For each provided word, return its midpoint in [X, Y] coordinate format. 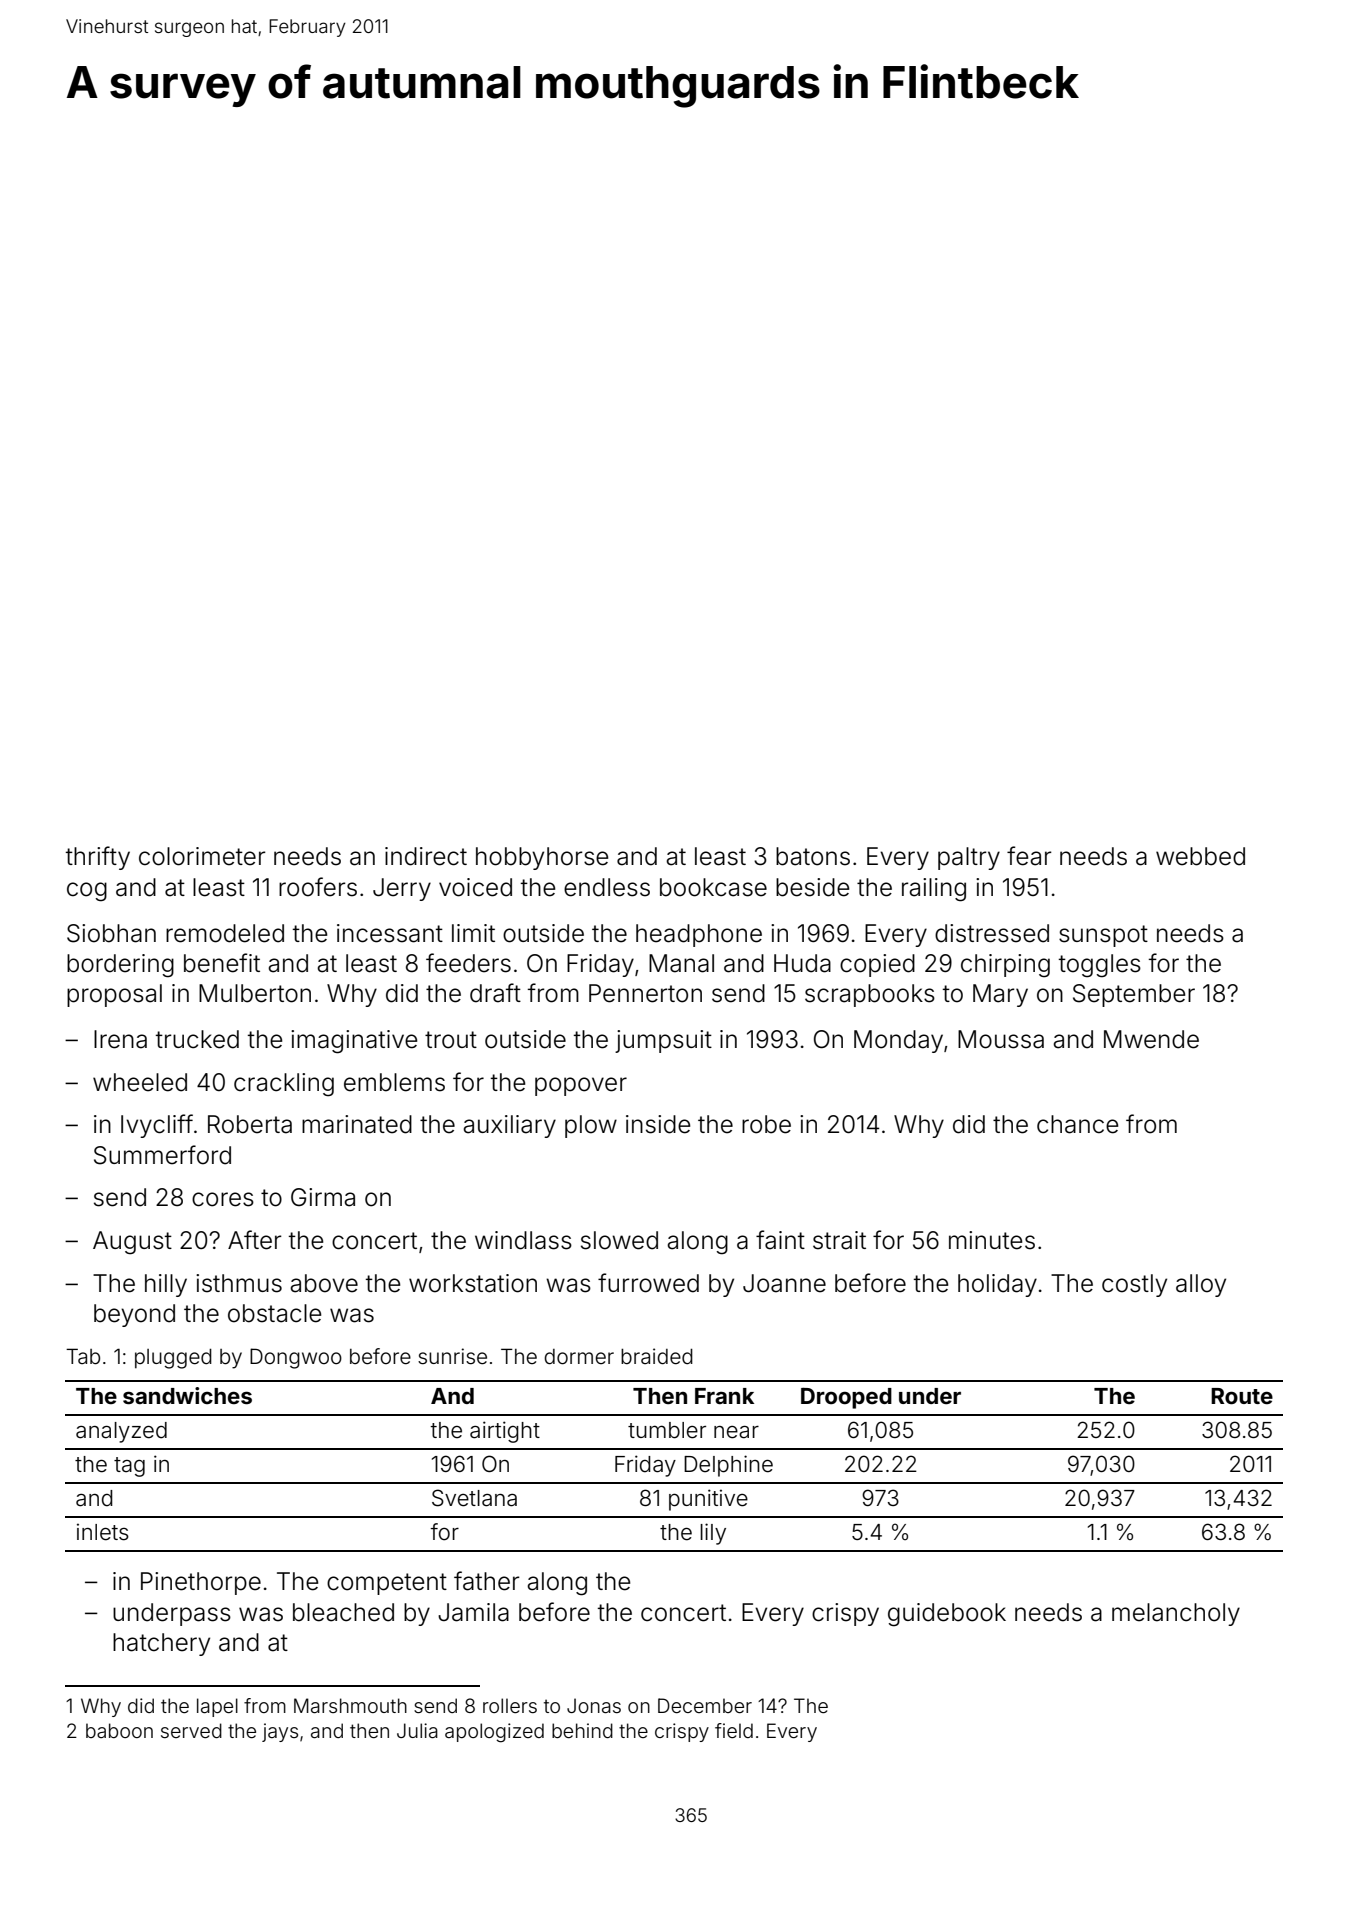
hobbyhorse [542, 858]
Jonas [594, 1705]
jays [280, 1732]
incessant [390, 933]
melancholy [1176, 1614]
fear [1029, 856]
